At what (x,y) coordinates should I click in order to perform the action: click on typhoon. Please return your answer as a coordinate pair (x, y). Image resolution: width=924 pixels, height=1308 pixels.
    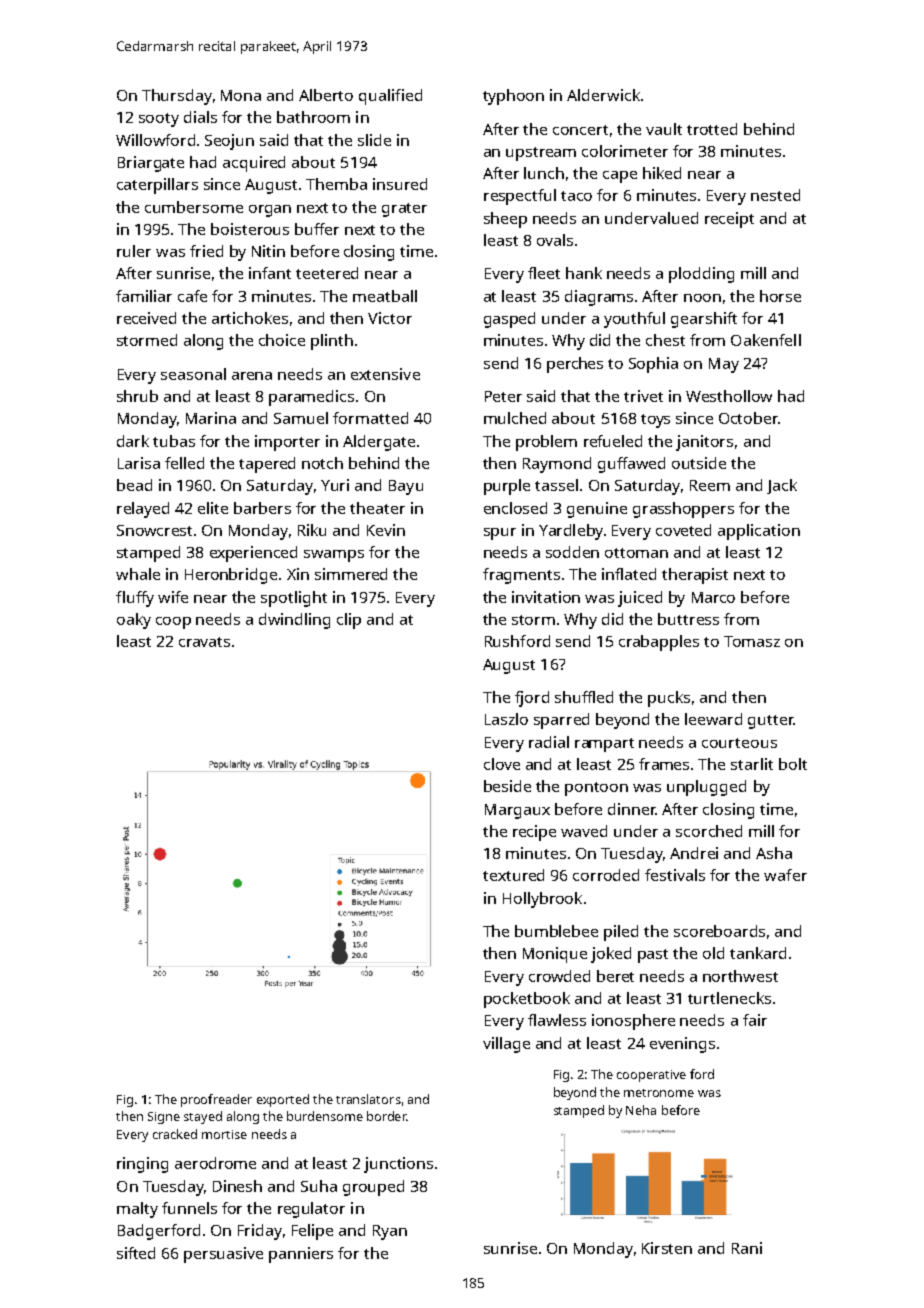
    Looking at the image, I should click on (513, 97).
